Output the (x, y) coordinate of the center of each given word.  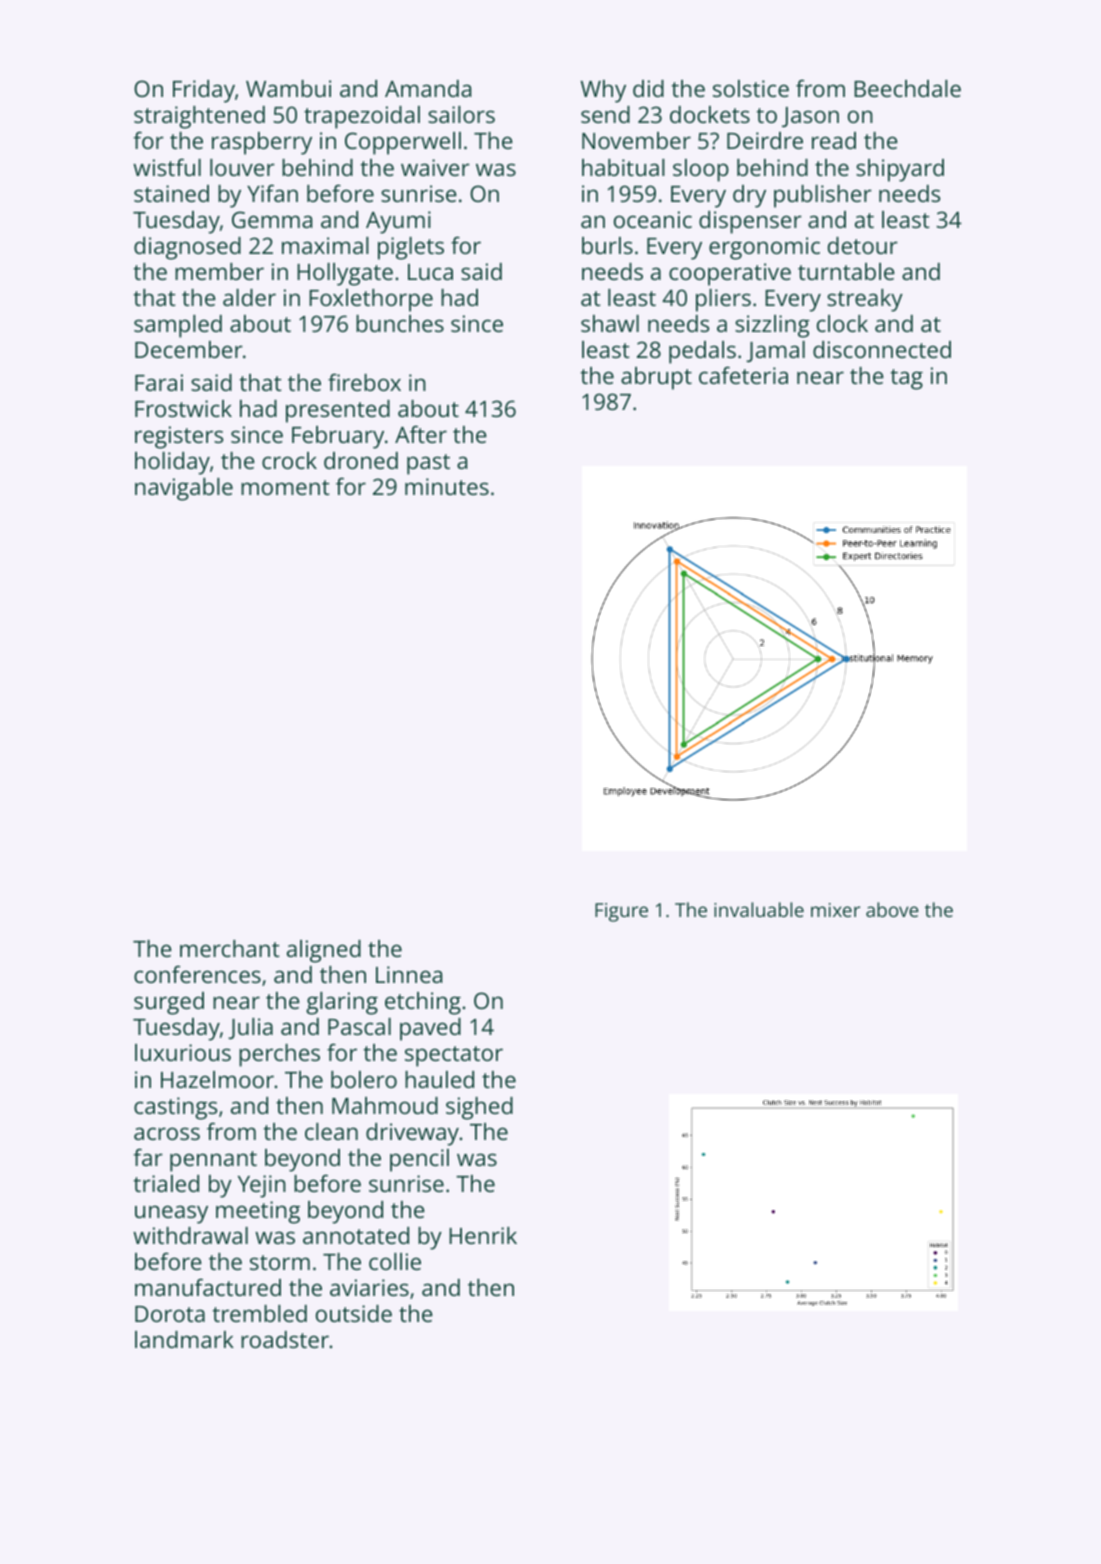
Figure (621, 912)
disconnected (882, 349)
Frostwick (183, 408)
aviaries (369, 1287)
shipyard (900, 170)
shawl (610, 323)
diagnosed (187, 248)
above (892, 909)
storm (280, 1262)
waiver (435, 167)
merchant (230, 948)
